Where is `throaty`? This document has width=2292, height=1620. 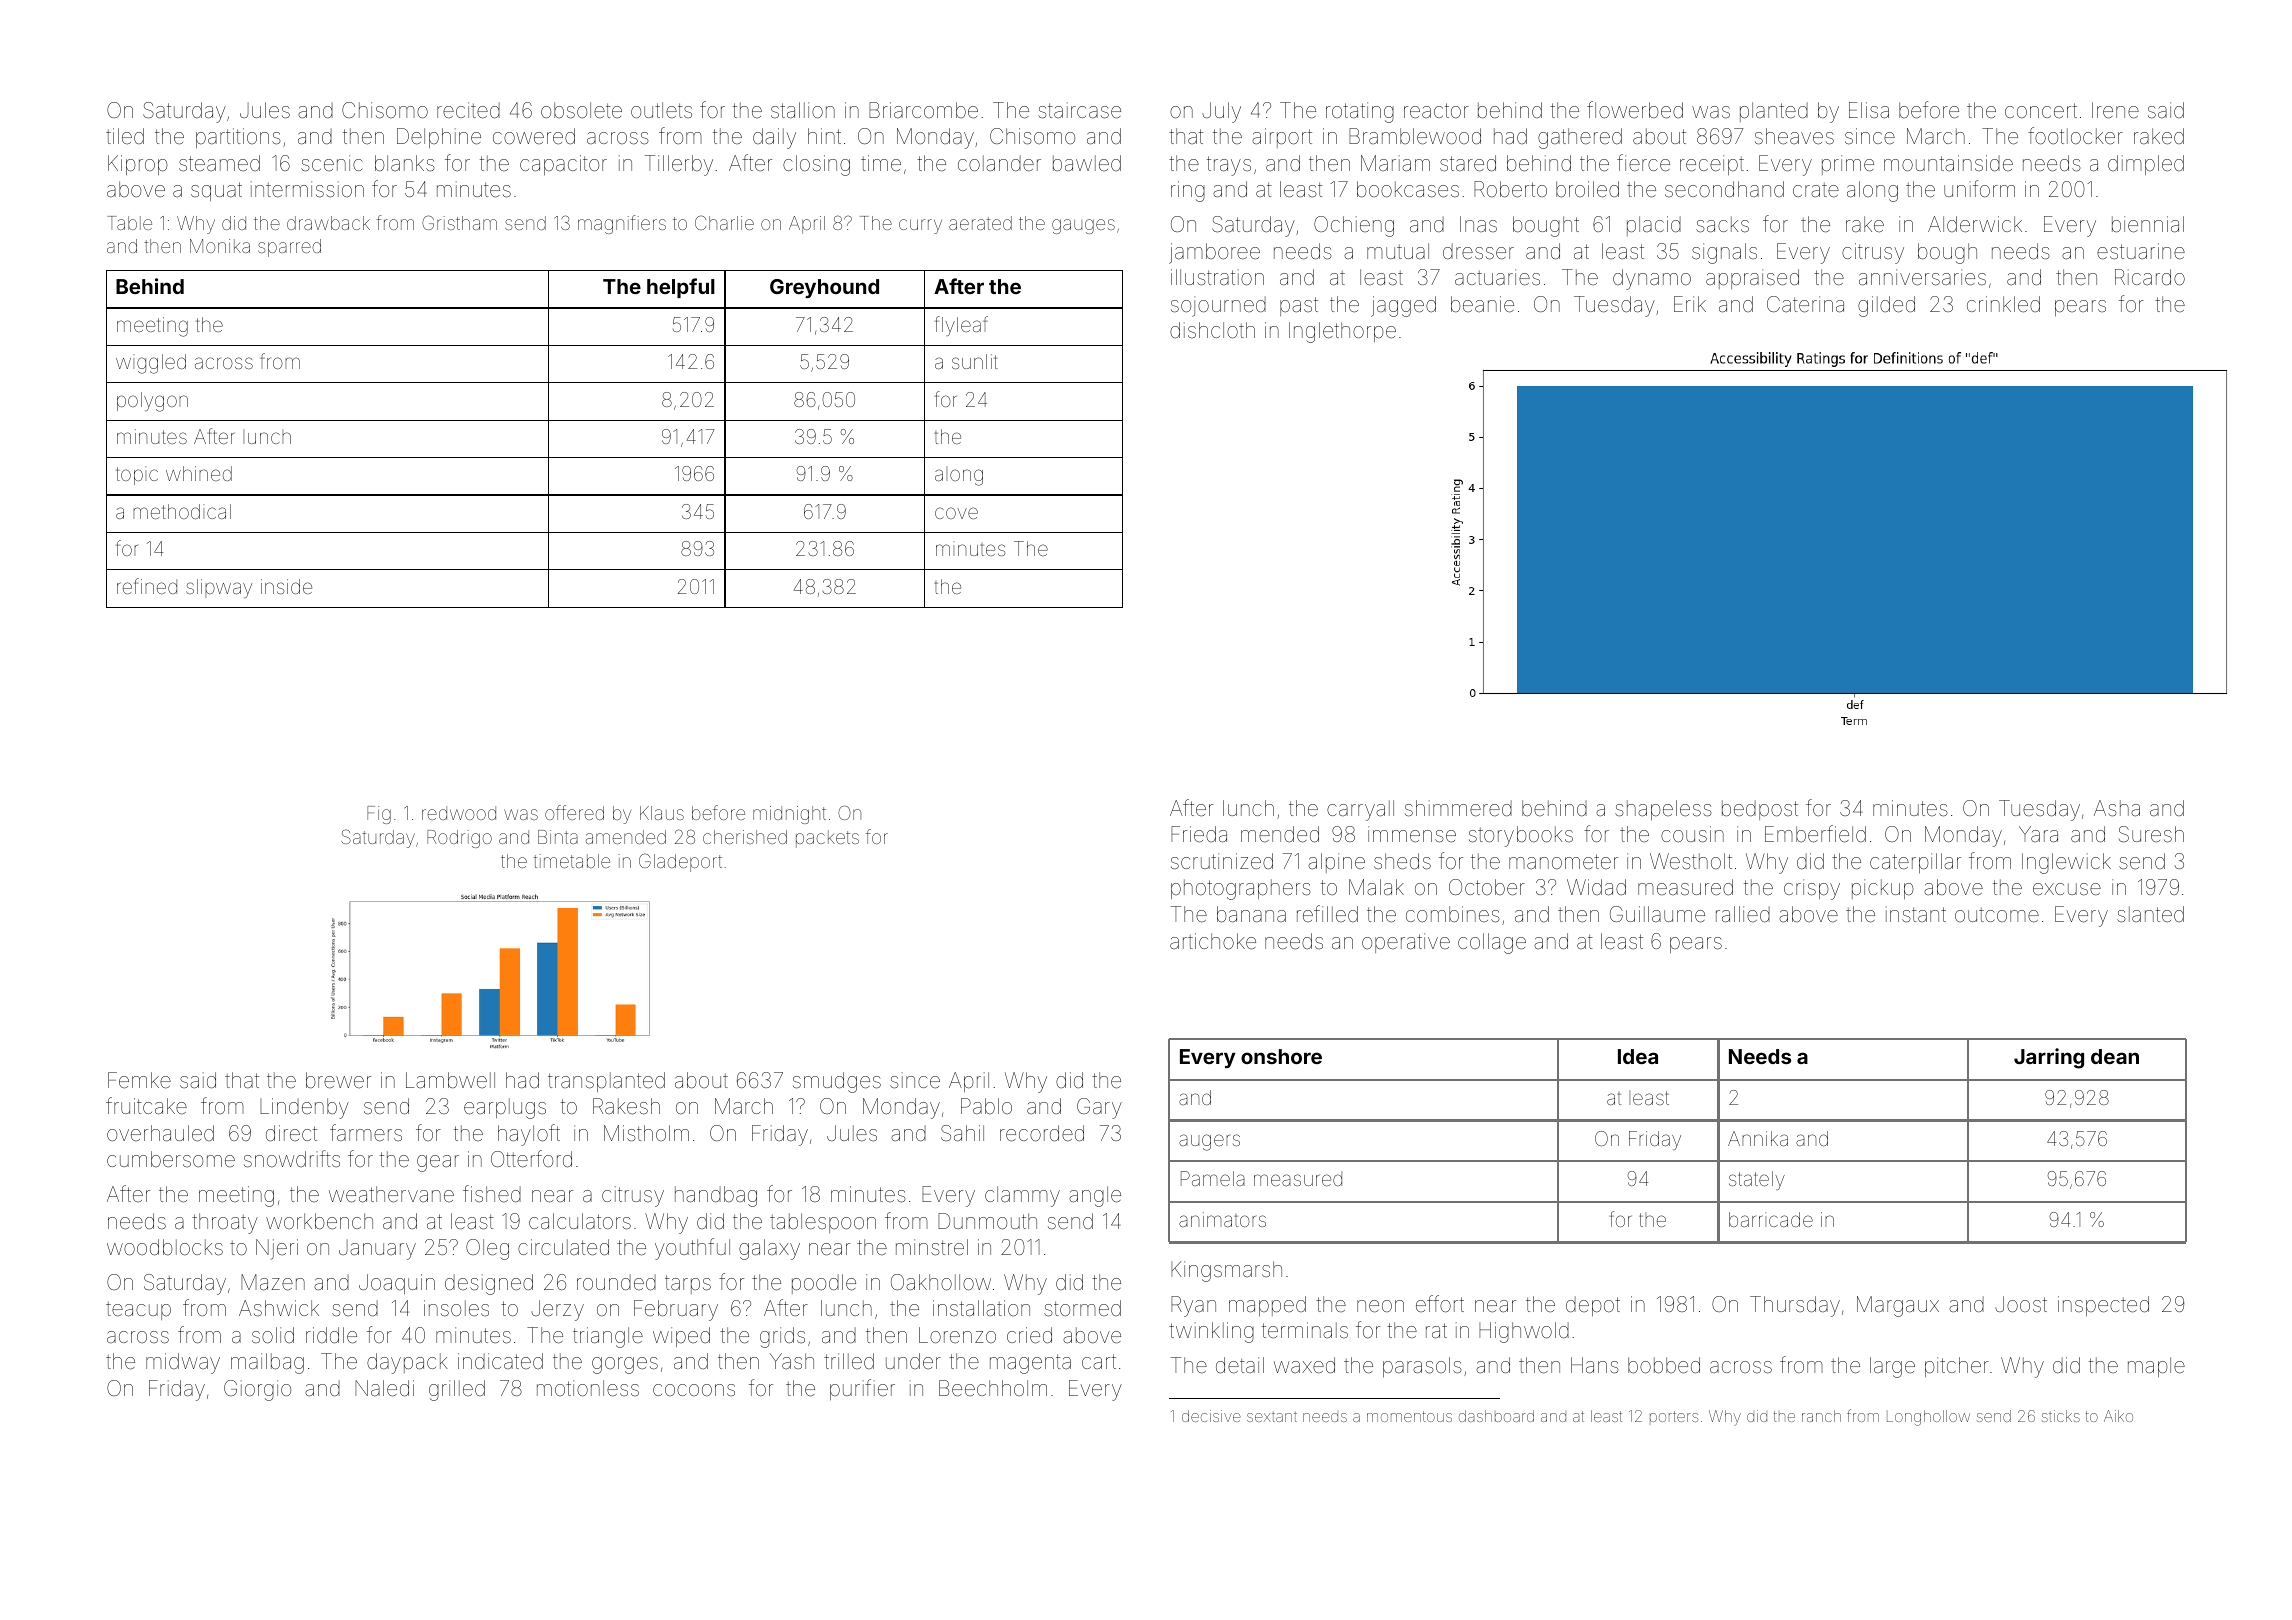 throaty is located at coordinates (225, 1223).
